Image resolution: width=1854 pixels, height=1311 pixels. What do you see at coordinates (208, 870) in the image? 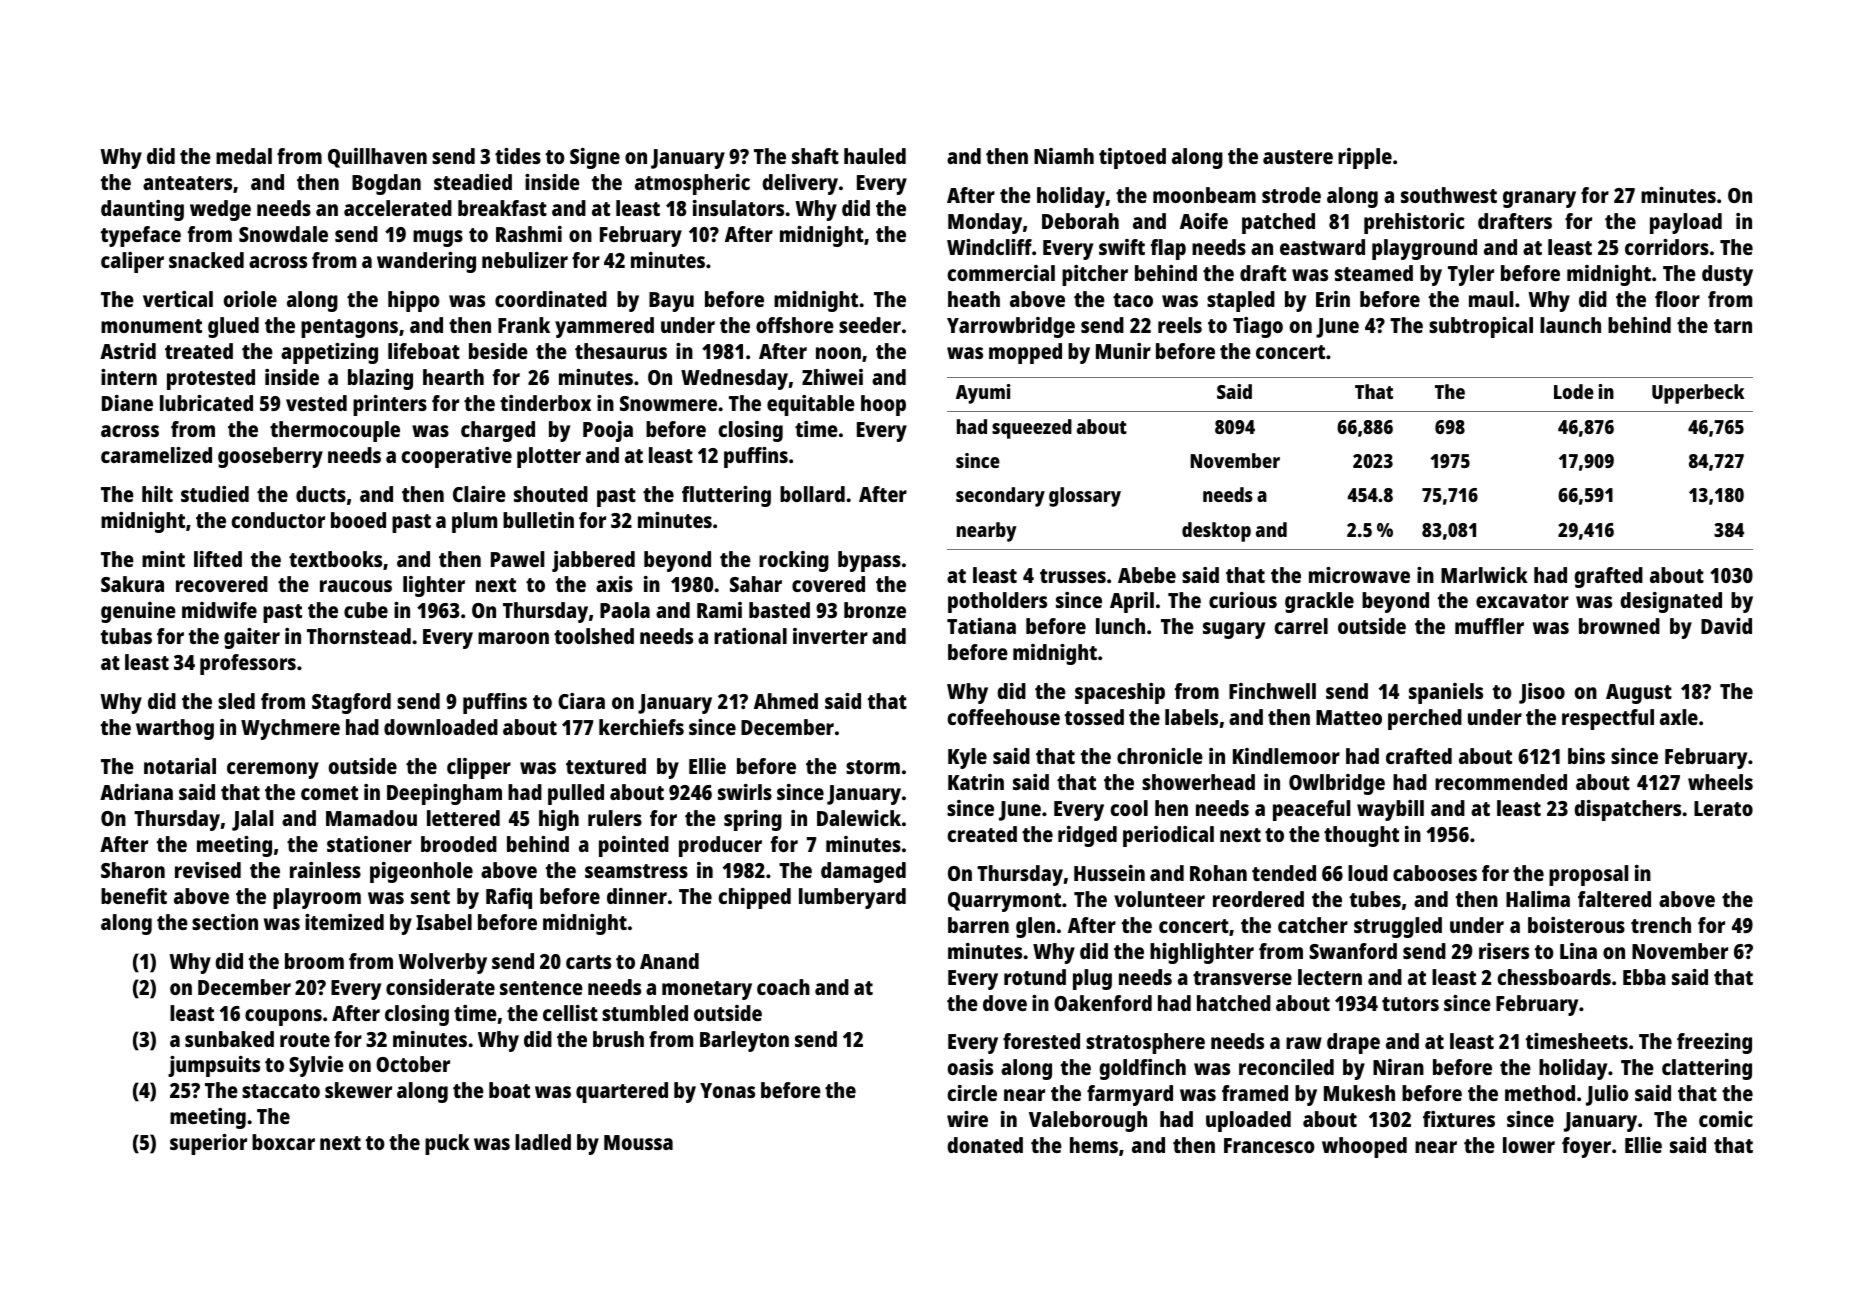
I see `revised` at bounding box center [208, 870].
